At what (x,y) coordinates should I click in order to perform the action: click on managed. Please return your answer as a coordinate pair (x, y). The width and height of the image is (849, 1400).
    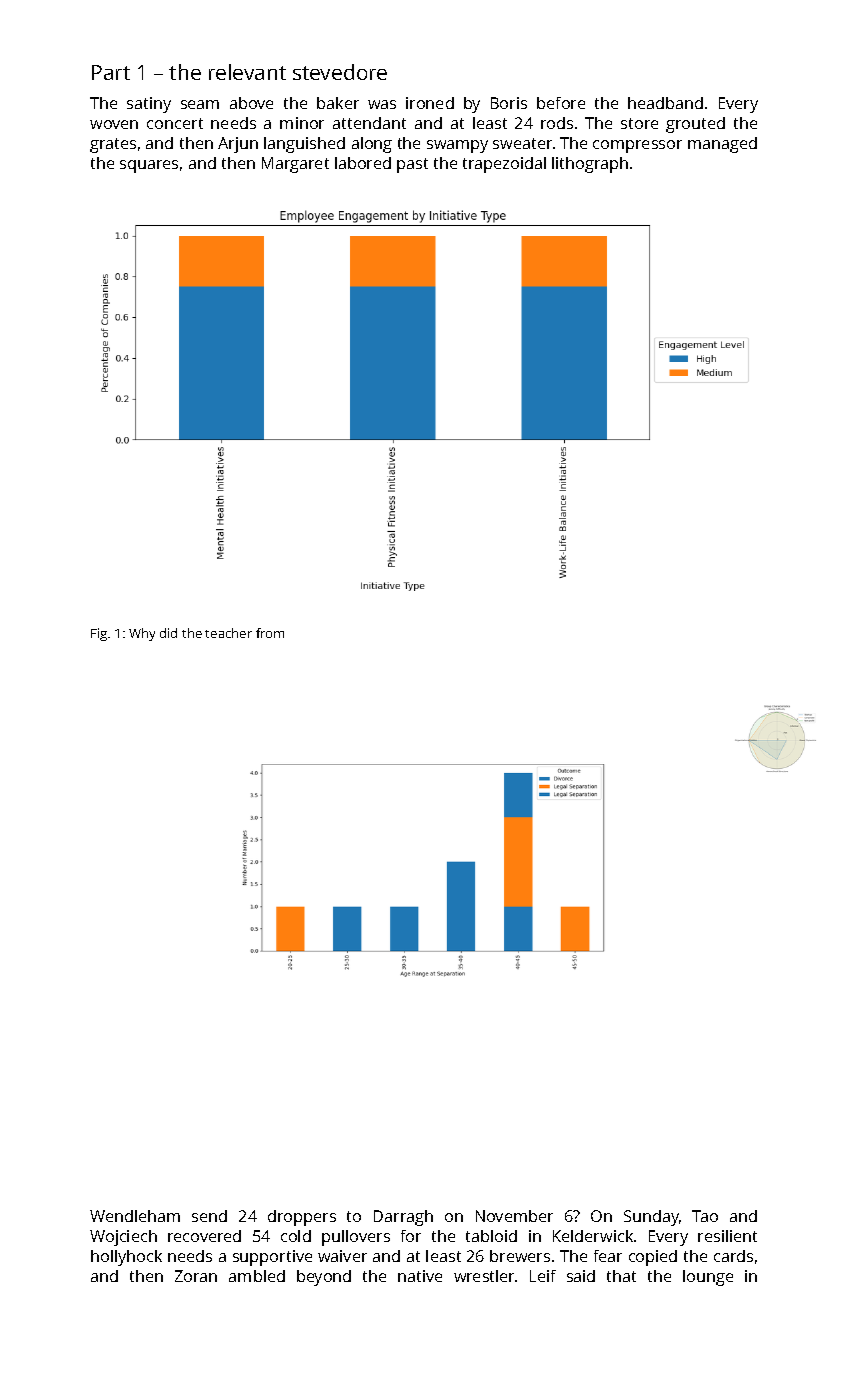
    Looking at the image, I should click on (722, 145).
